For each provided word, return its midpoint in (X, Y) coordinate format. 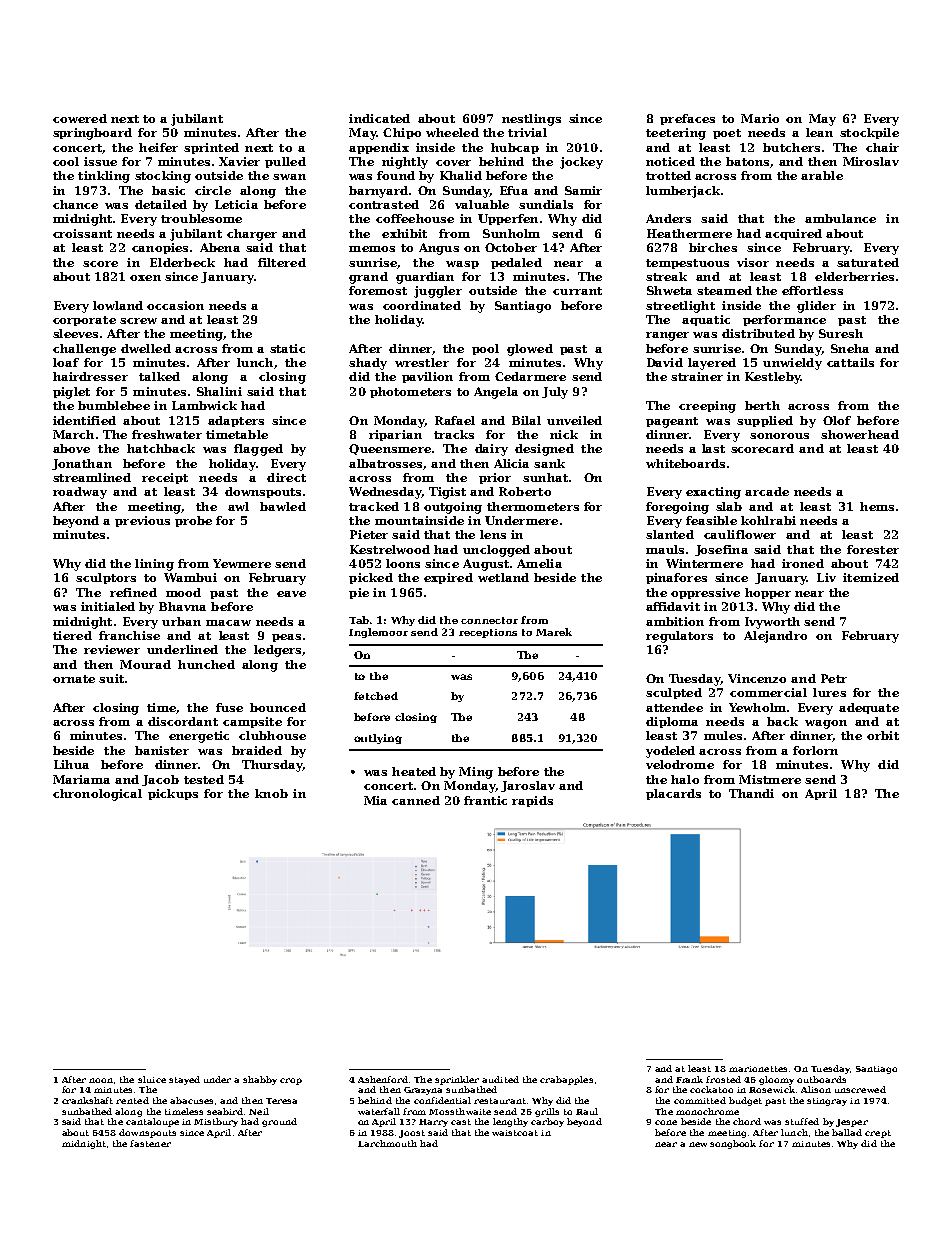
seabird (225, 1111)
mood (183, 592)
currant (577, 291)
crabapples (566, 1080)
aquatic (706, 320)
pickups (173, 794)
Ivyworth (772, 623)
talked (159, 376)
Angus (439, 249)
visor (753, 262)
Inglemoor (378, 633)
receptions (488, 633)
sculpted (674, 693)
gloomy (776, 1080)
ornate (74, 679)
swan (289, 177)
